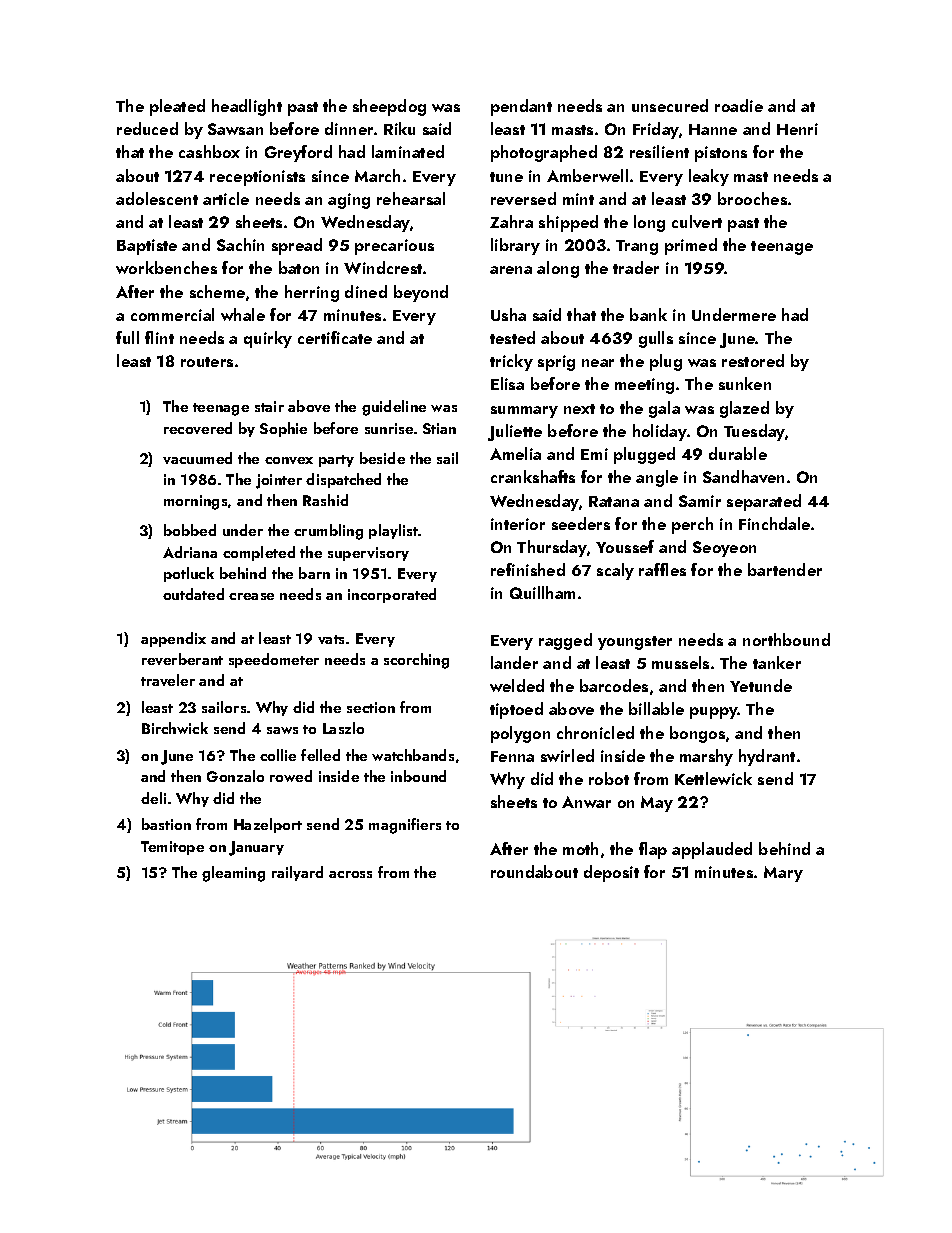 The image size is (952, 1233). Describe the element at coordinates (349, 128) in the screenshot. I see `dinner` at that location.
